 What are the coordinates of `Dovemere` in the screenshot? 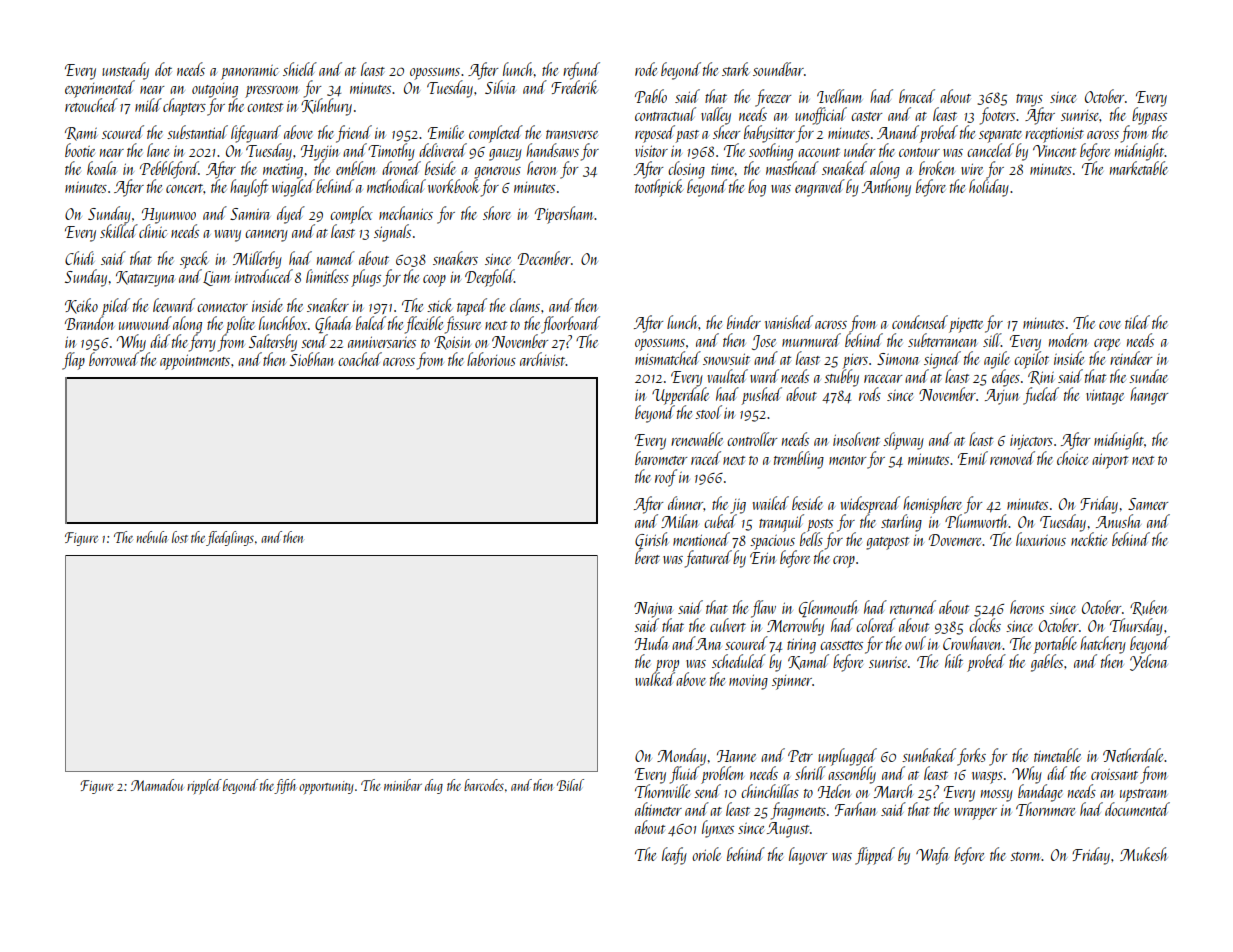 It's located at (955, 540).
